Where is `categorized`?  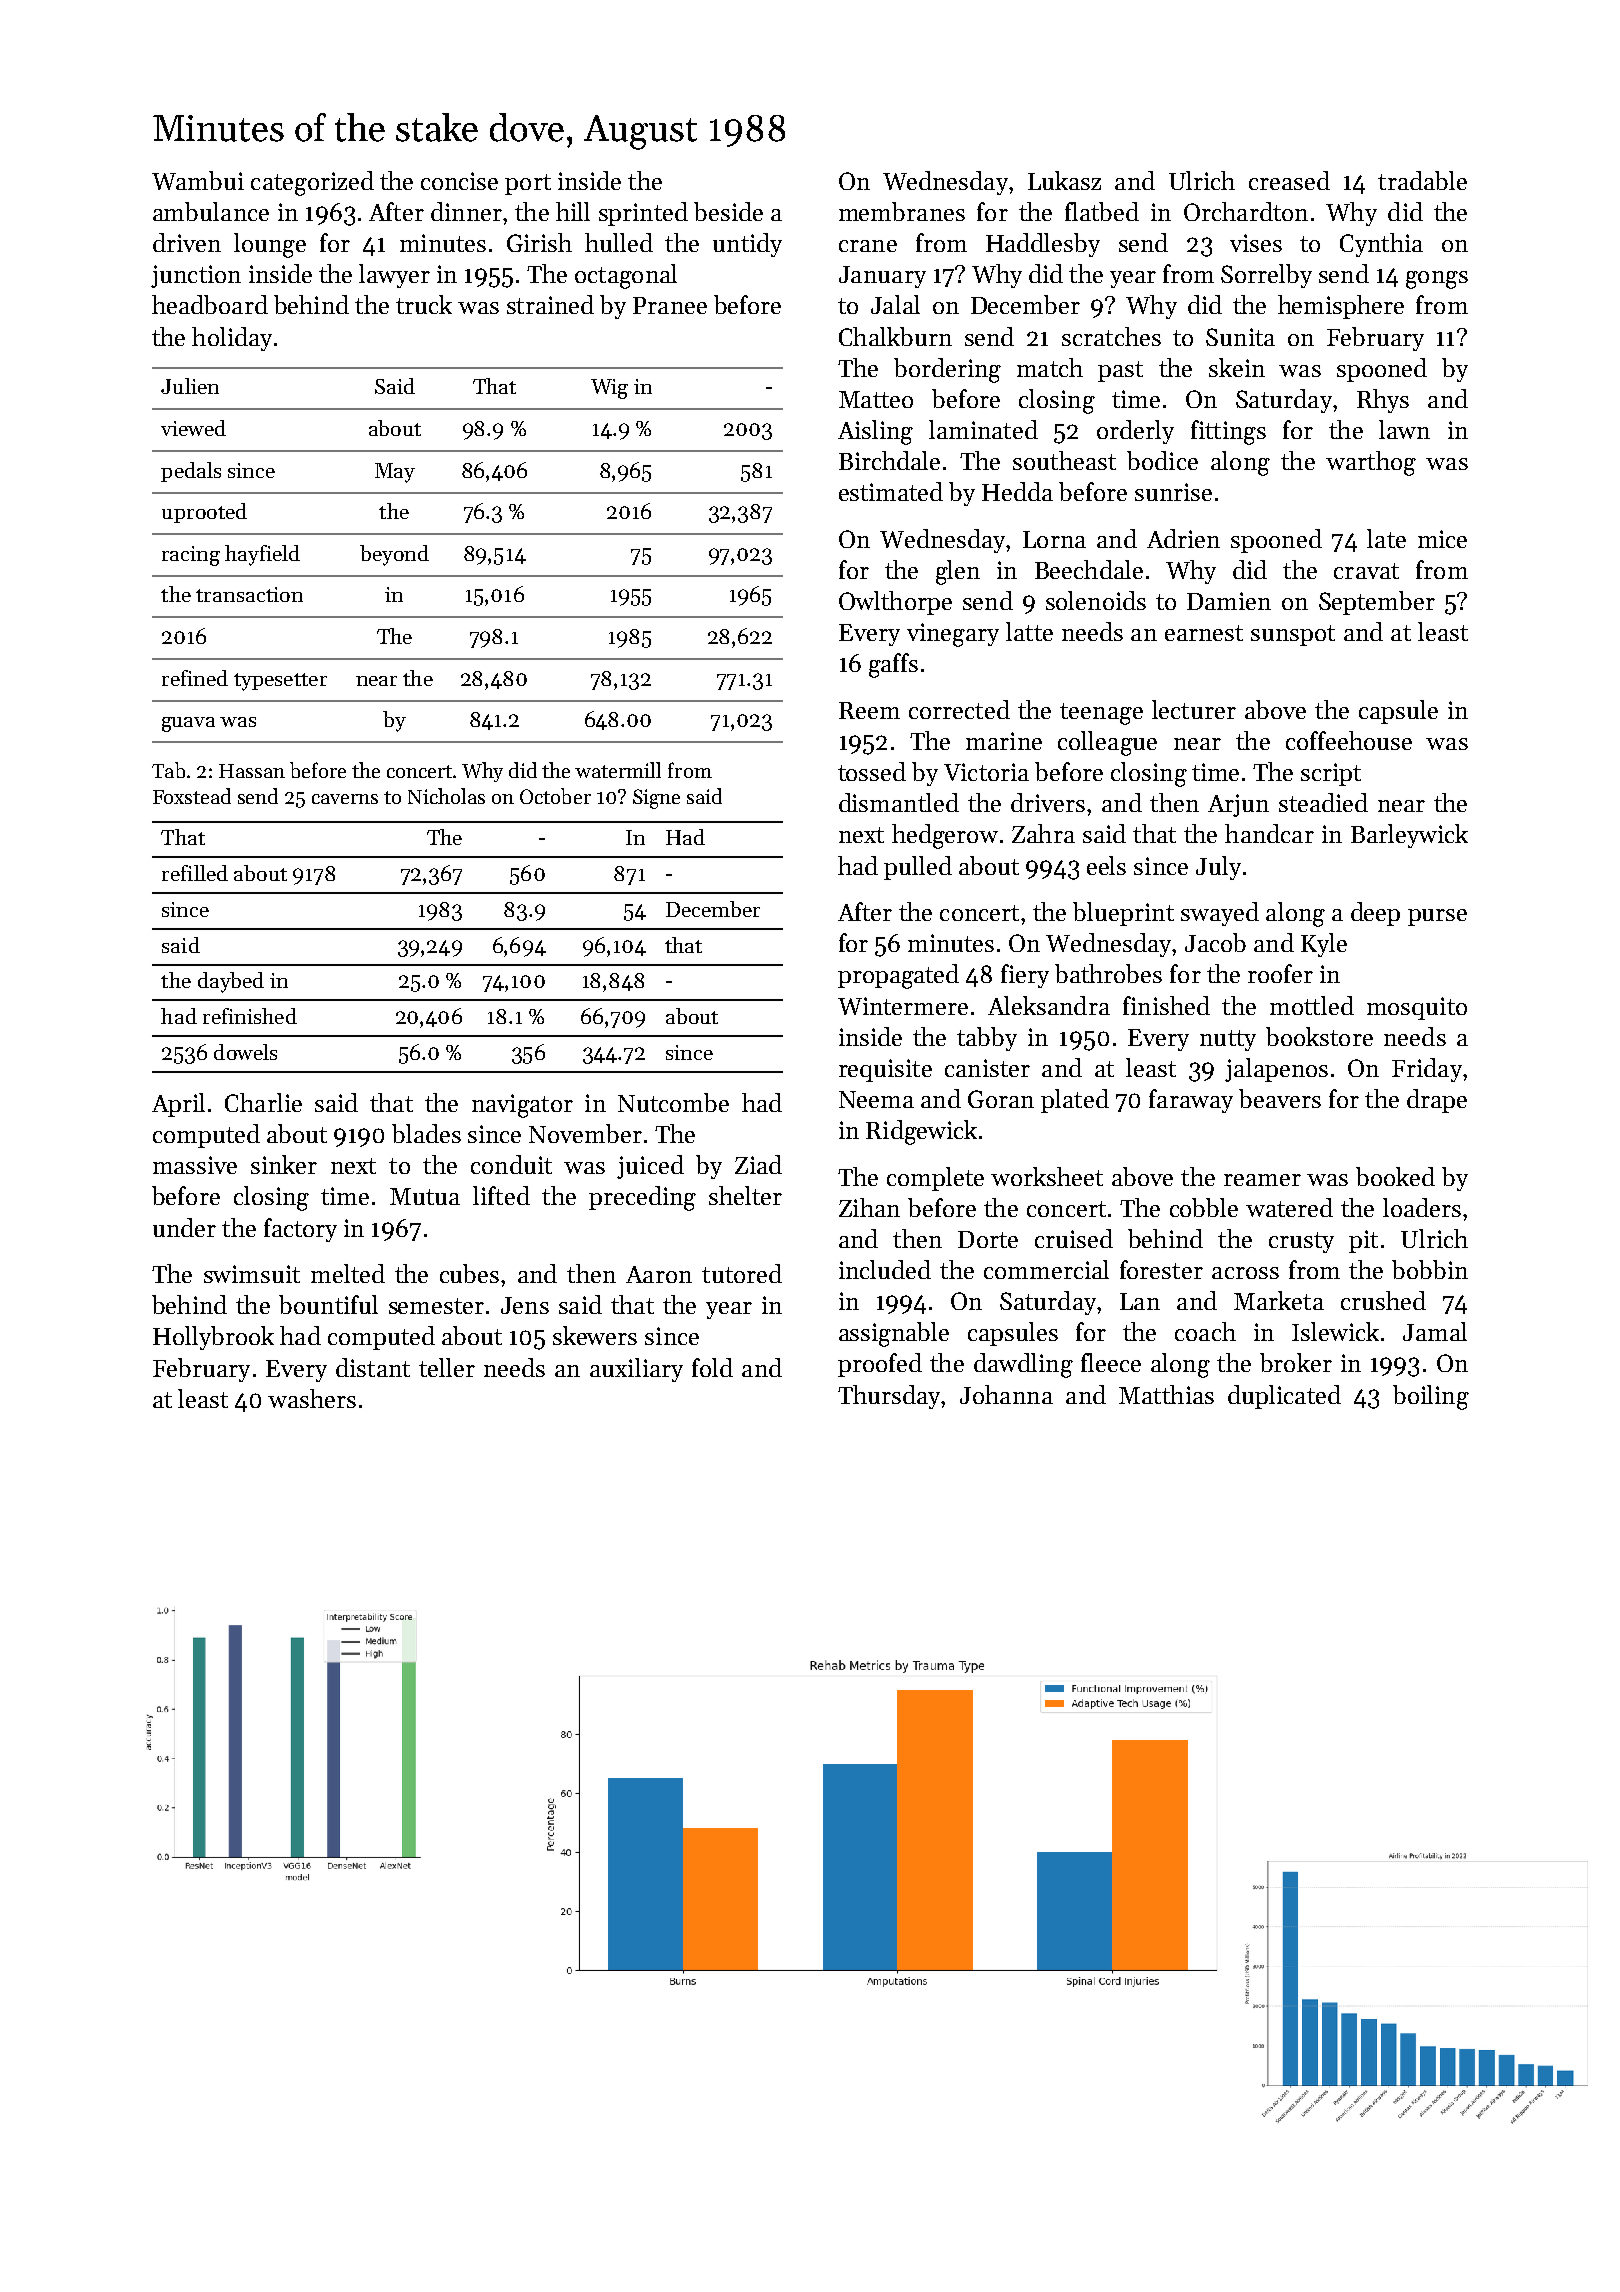
categorized is located at coordinates (312, 183).
